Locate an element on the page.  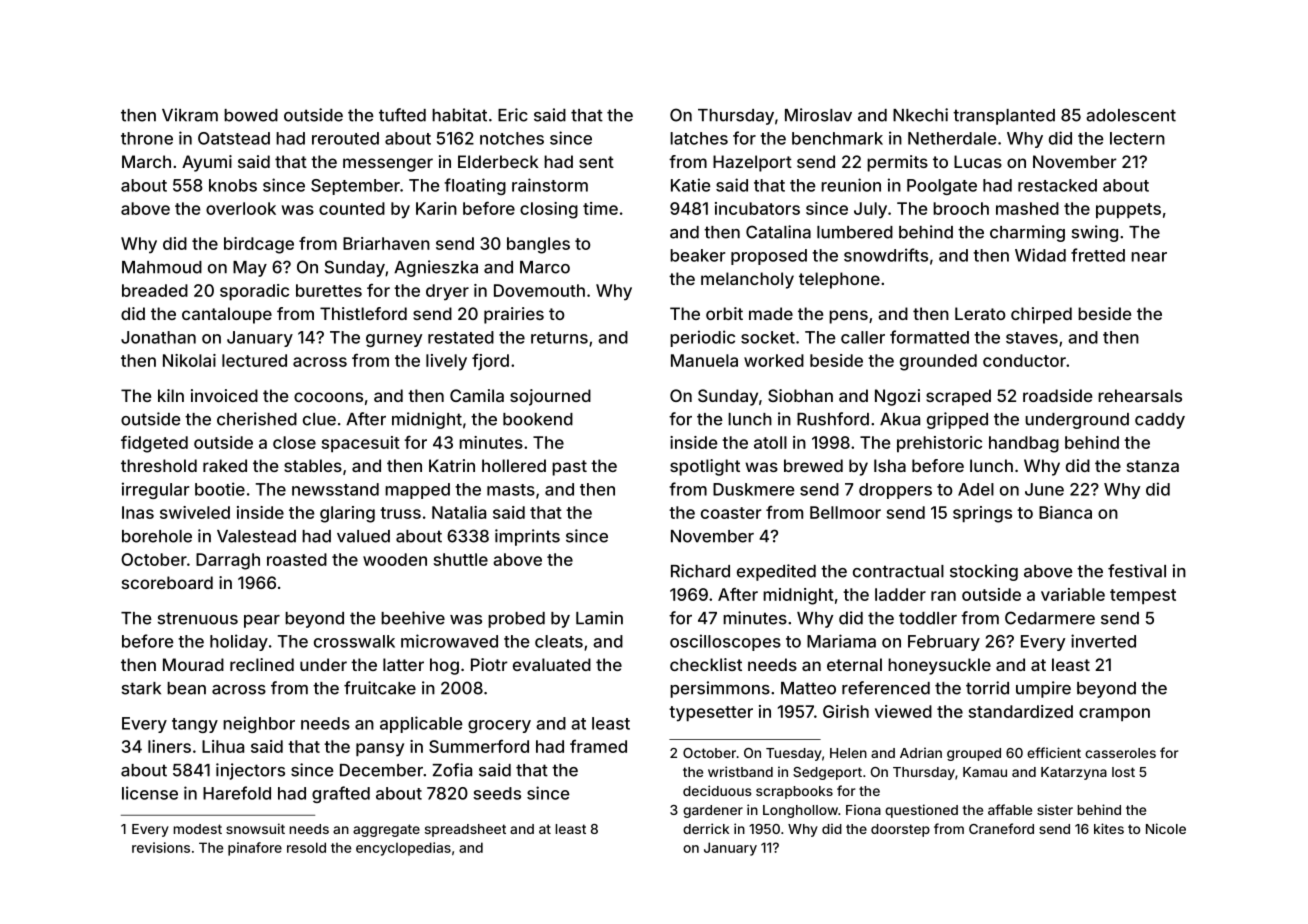
reclined is located at coordinates (262, 664).
